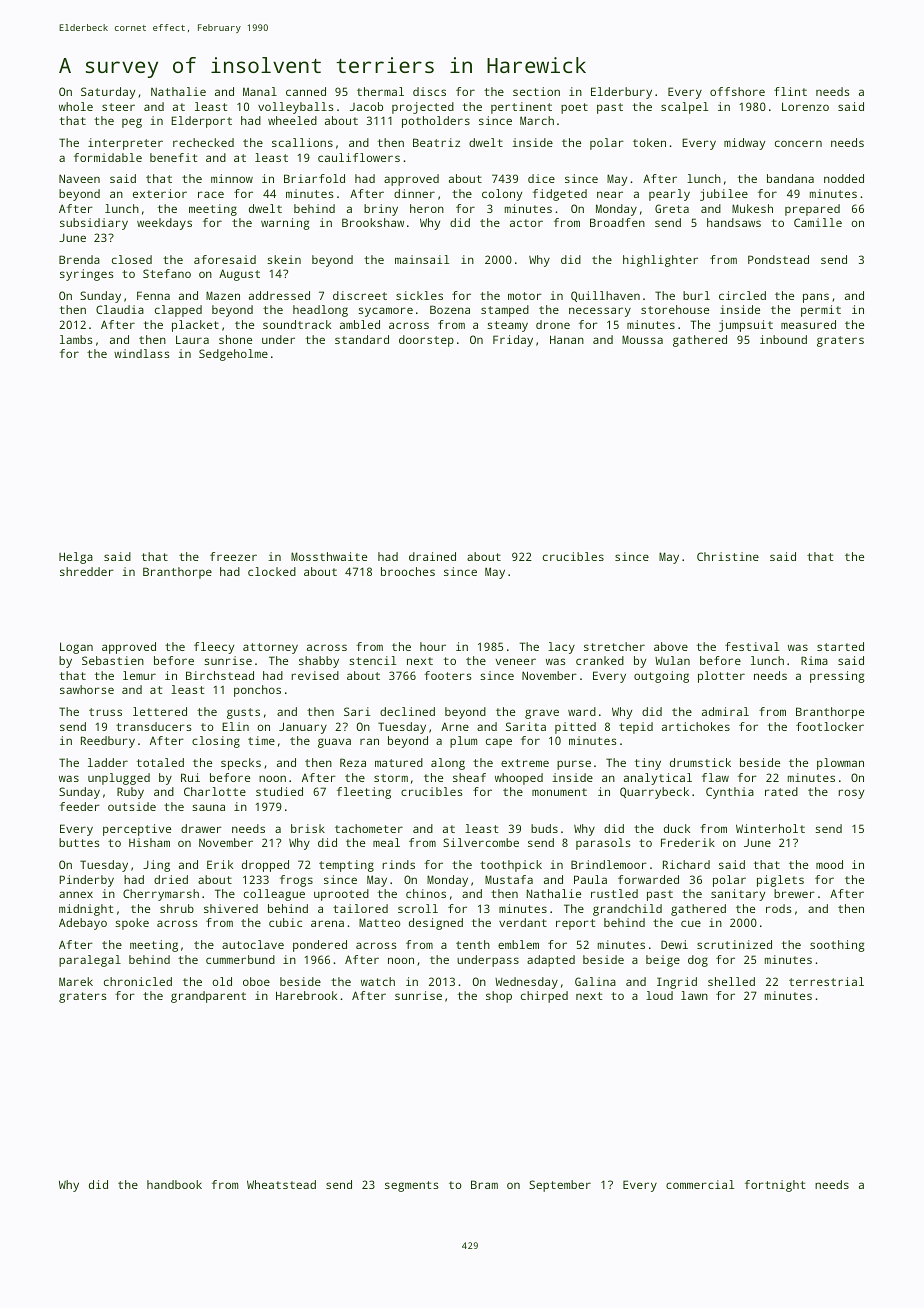 This document has height=1308, width=924. What do you see at coordinates (76, 106) in the document?
I see `whole` at bounding box center [76, 106].
